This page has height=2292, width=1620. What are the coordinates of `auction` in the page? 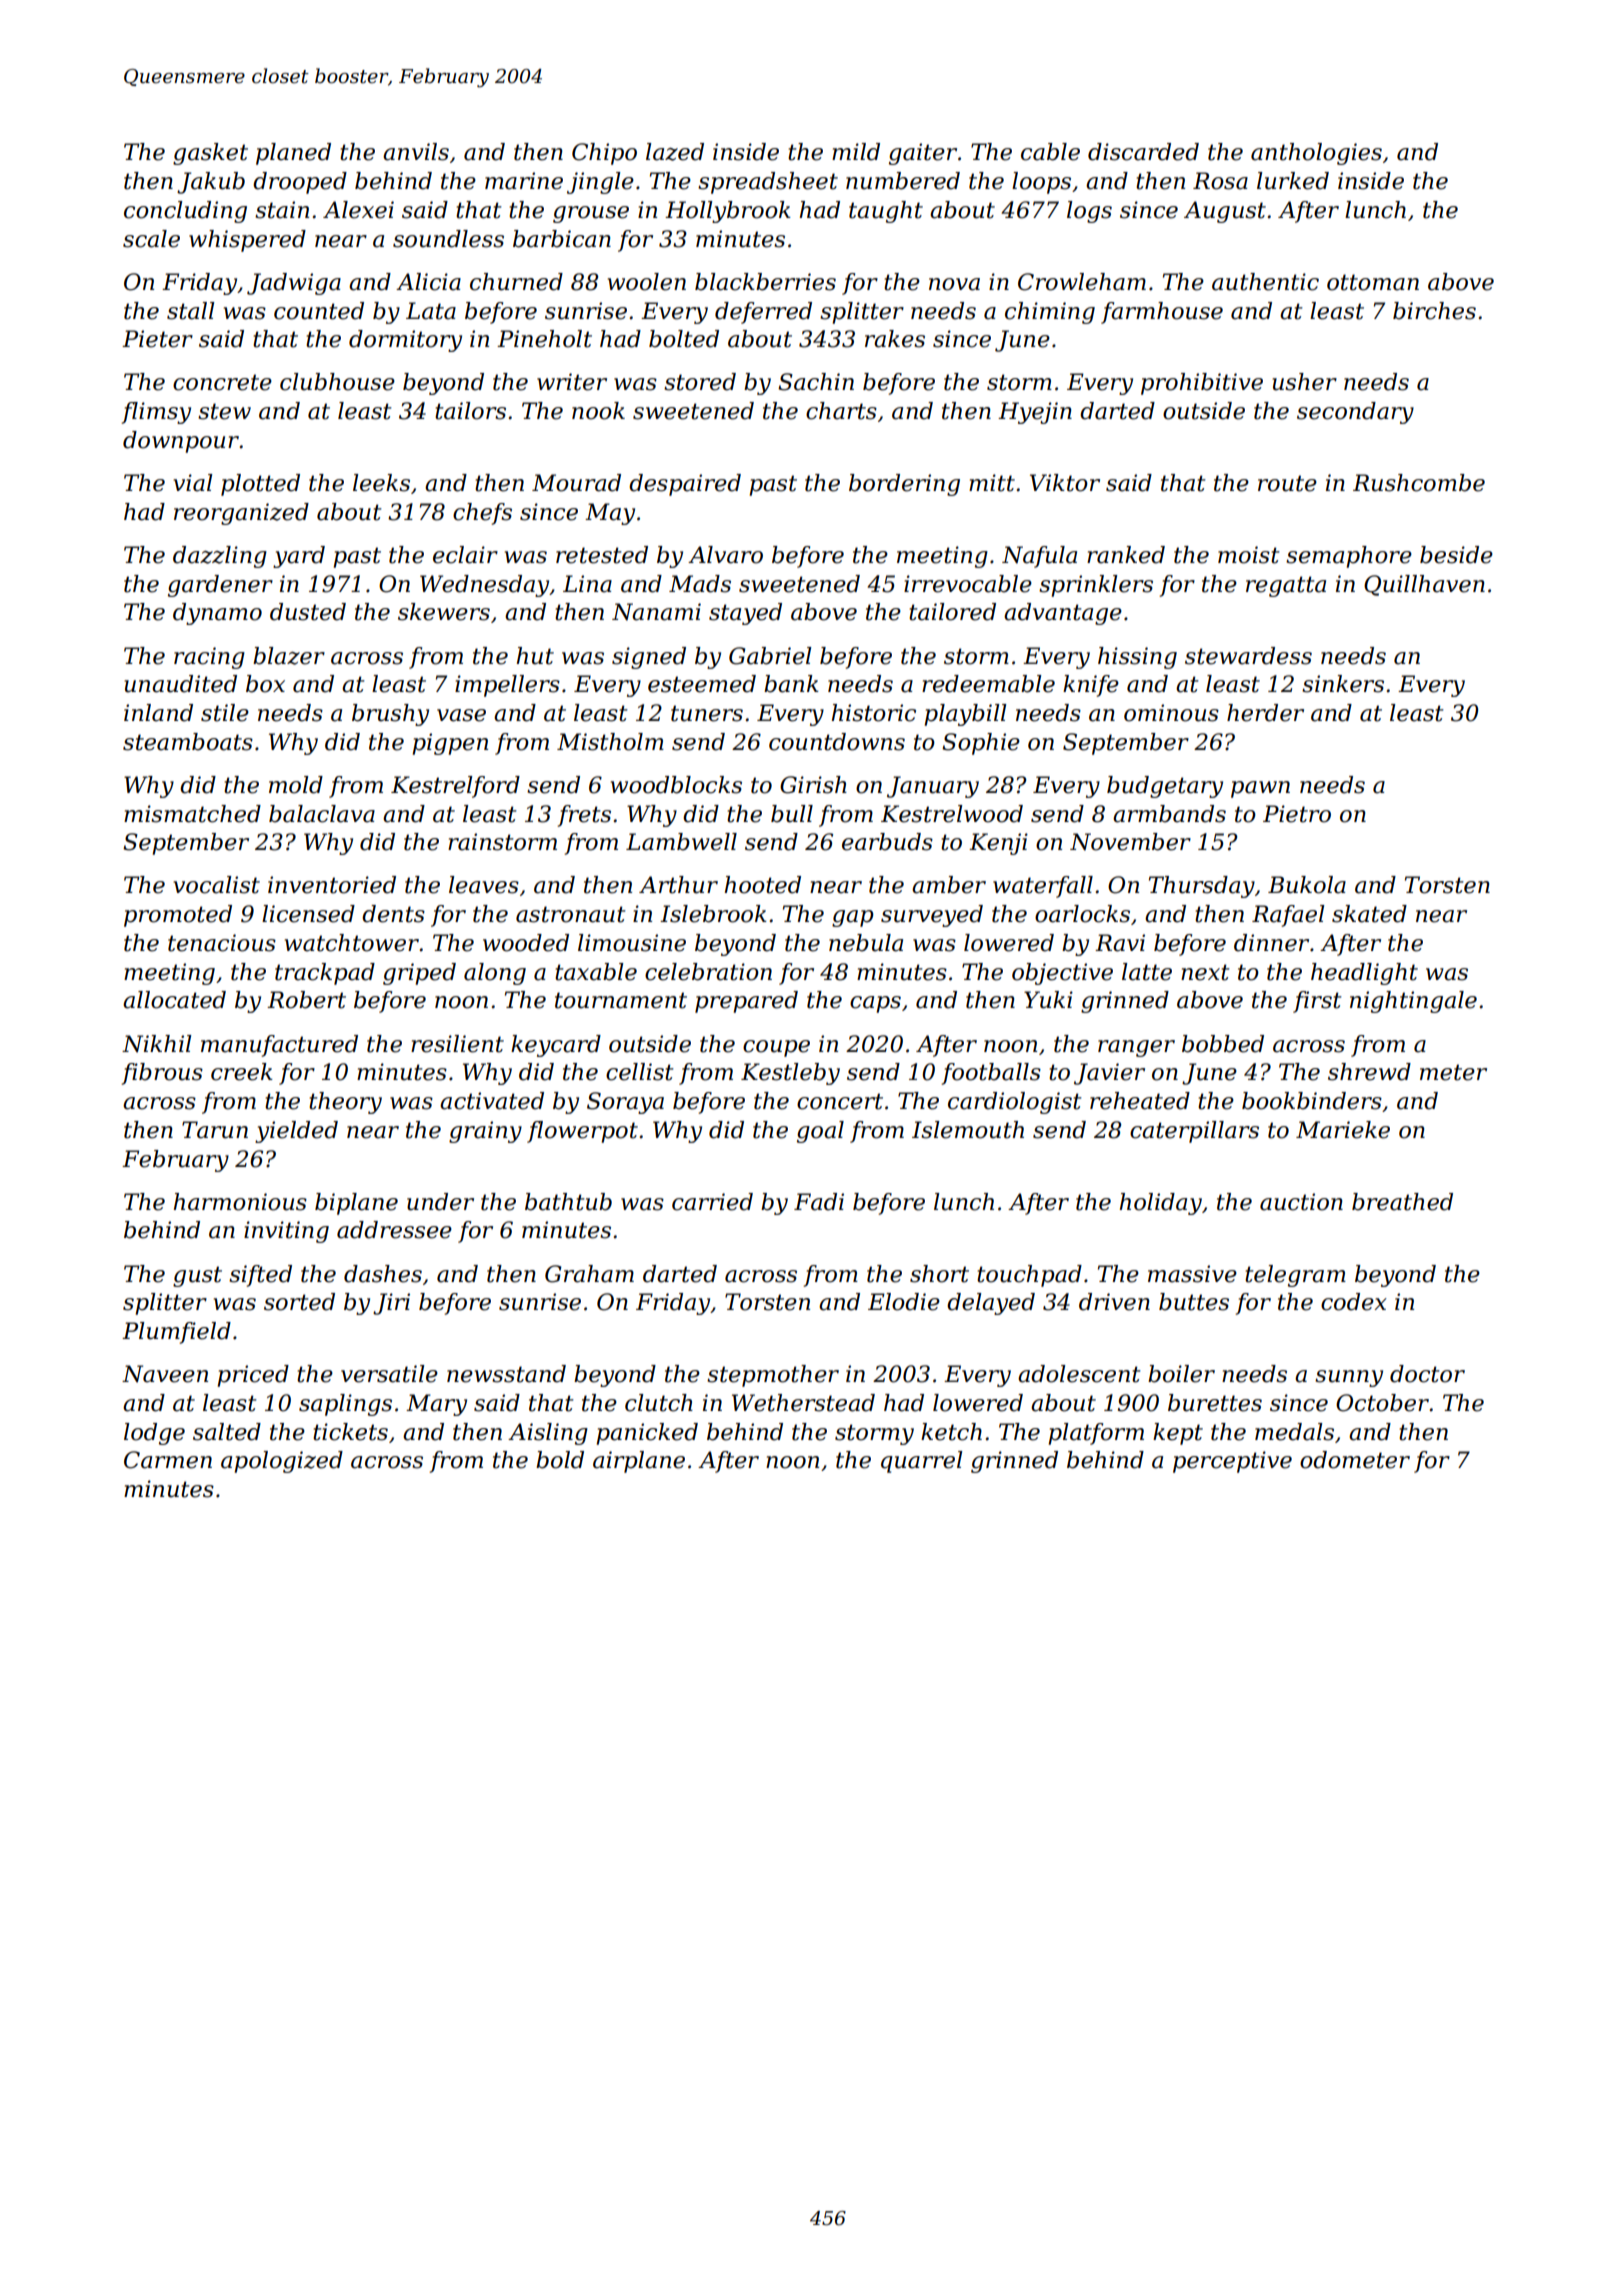 It's located at (1301, 1202).
